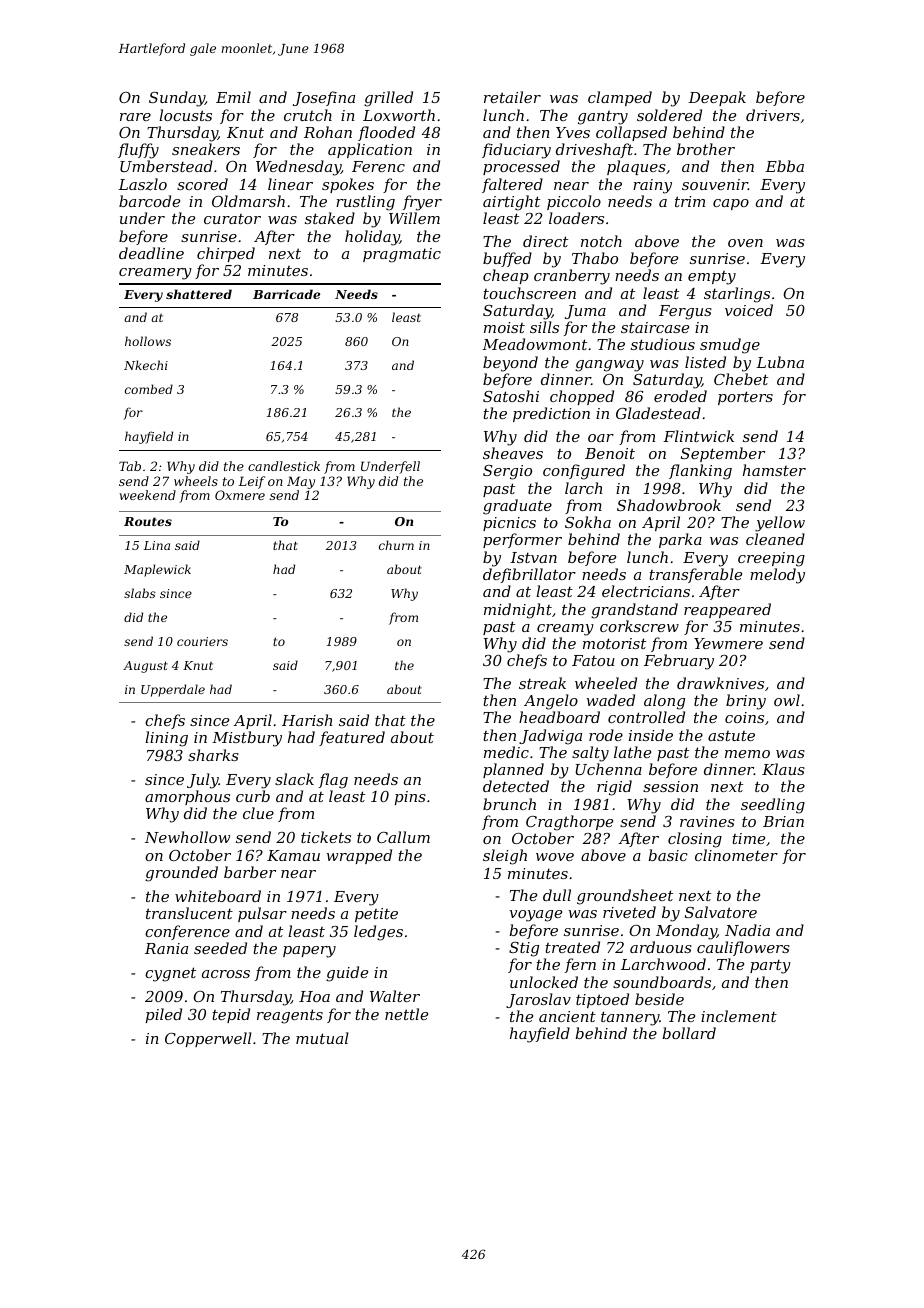  Describe the element at coordinates (151, 253) in the screenshot. I see `deadline` at that location.
